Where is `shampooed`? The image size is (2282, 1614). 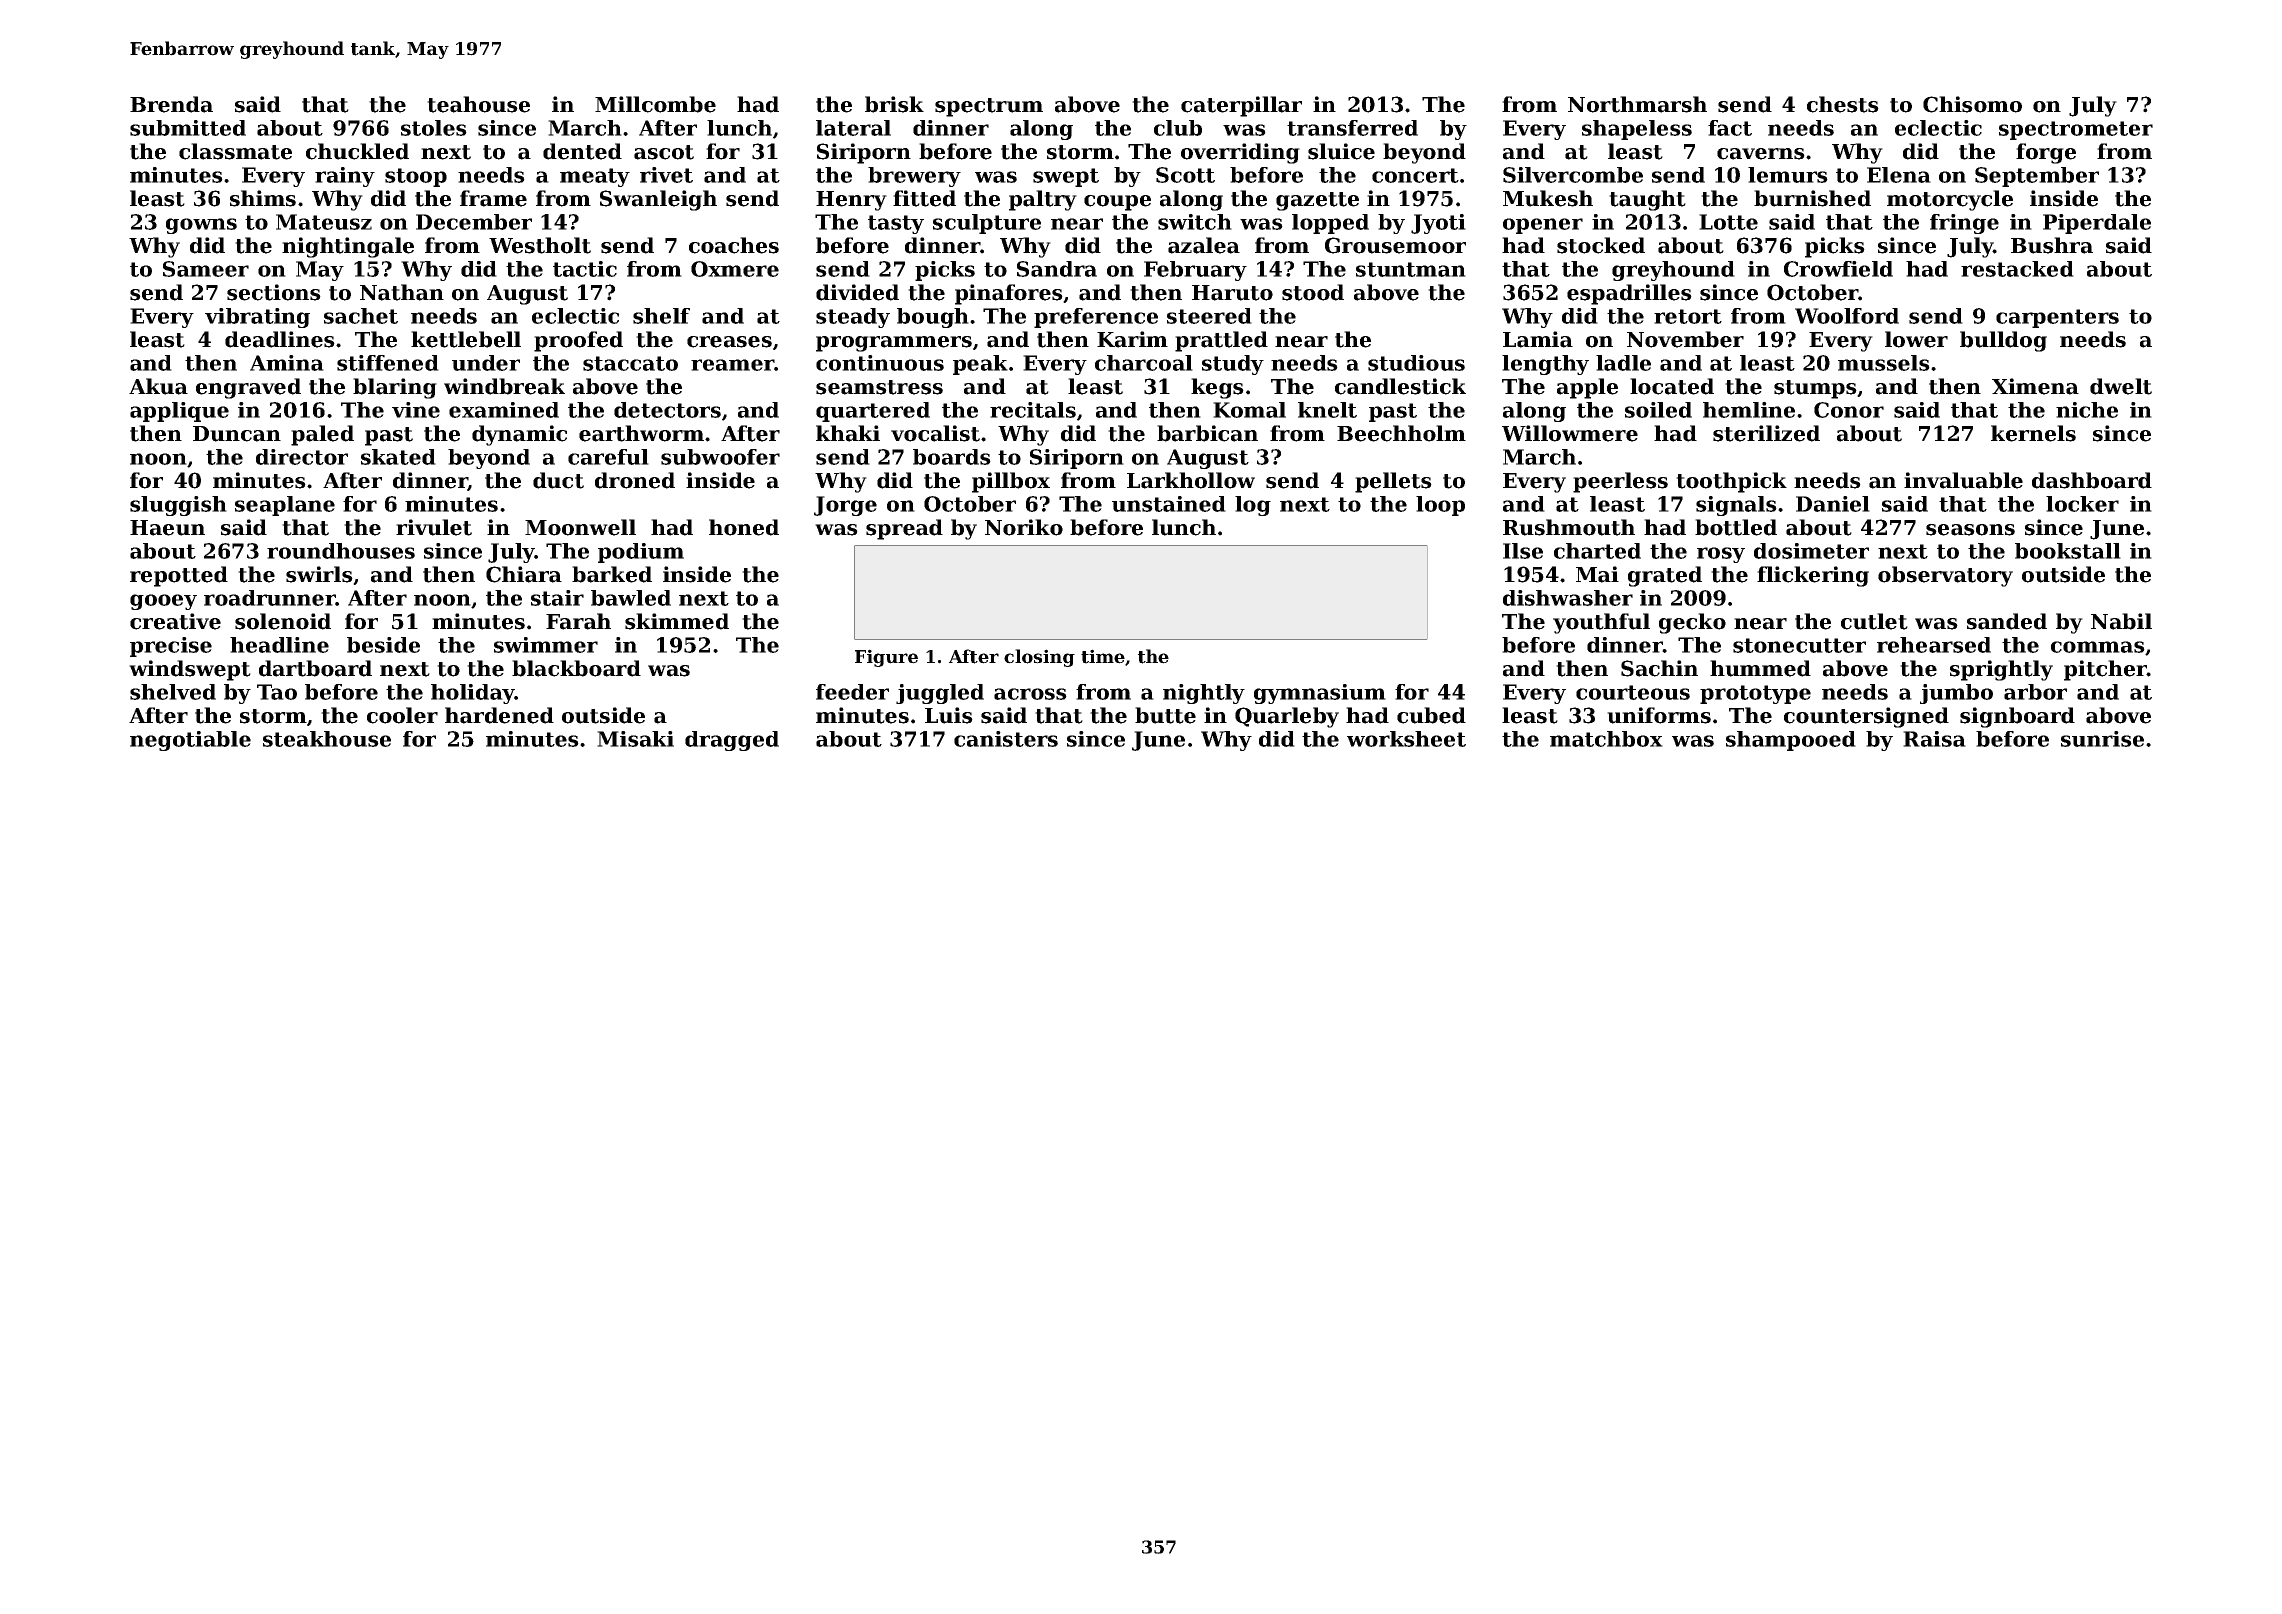 shampooed is located at coordinates (1791, 741).
